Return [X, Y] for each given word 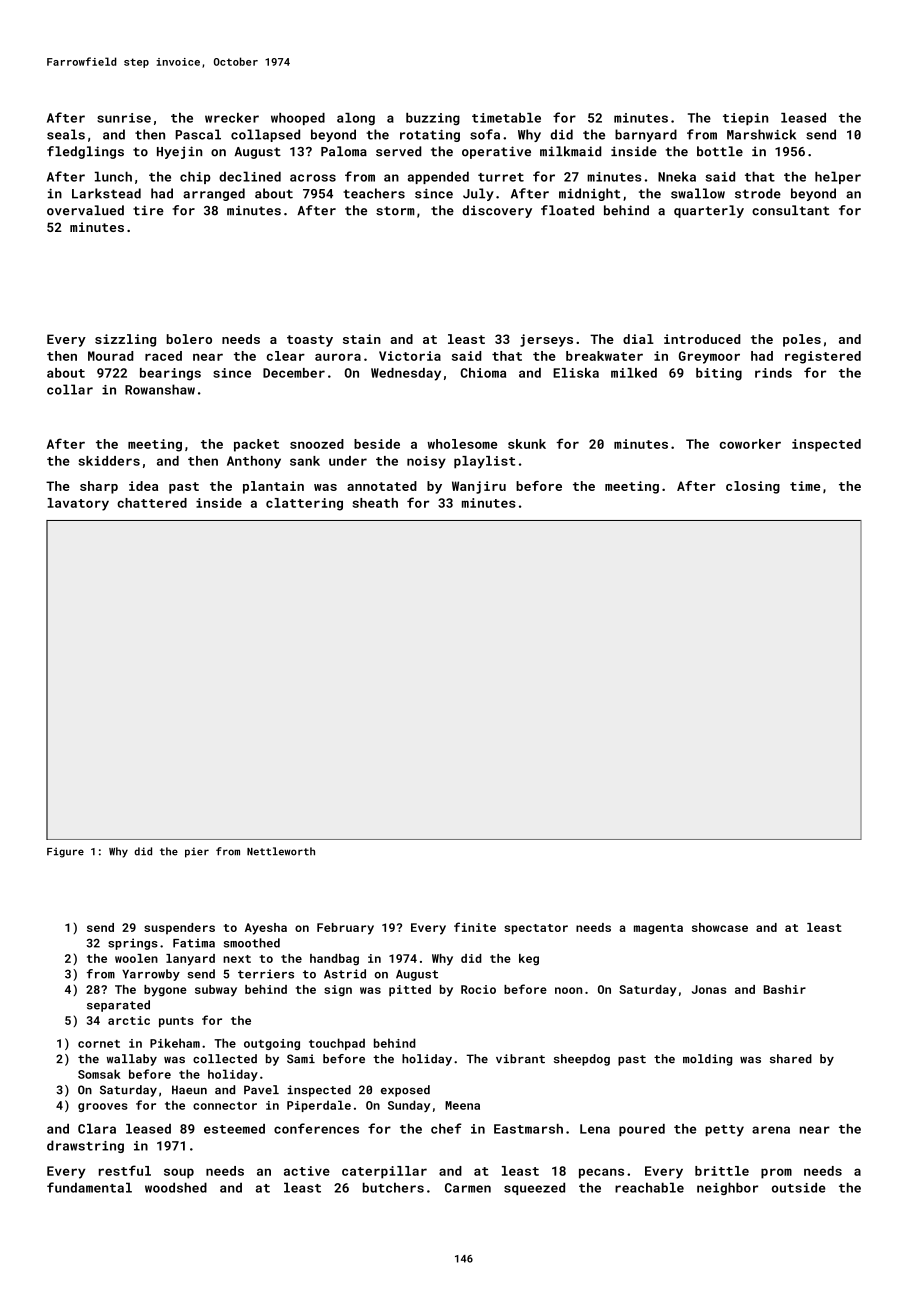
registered [823, 357]
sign [338, 991]
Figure [65, 852]
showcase [720, 927]
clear [286, 356]
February [345, 929]
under [348, 461]
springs [133, 944]
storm [395, 211]
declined [250, 176]
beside [377, 444]
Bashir [785, 989]
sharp [99, 487]
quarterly [709, 211]
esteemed [234, 1129]
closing [753, 487]
